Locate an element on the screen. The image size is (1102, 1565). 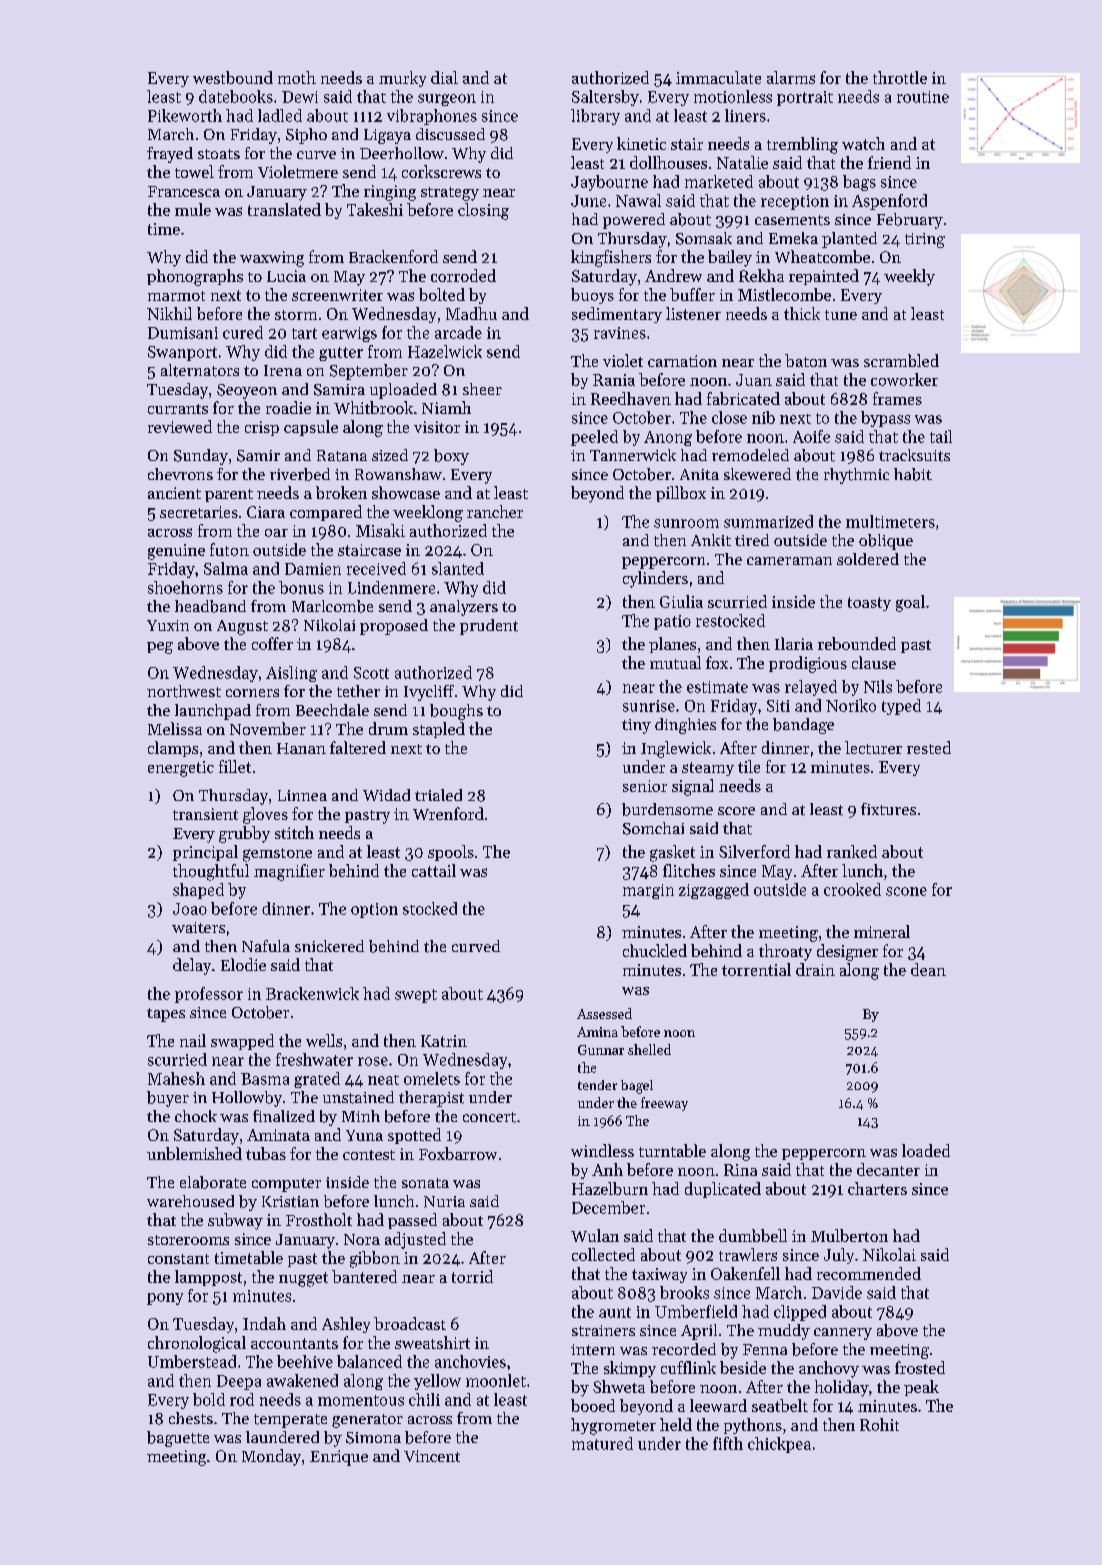
prudent is located at coordinates (489, 627).
